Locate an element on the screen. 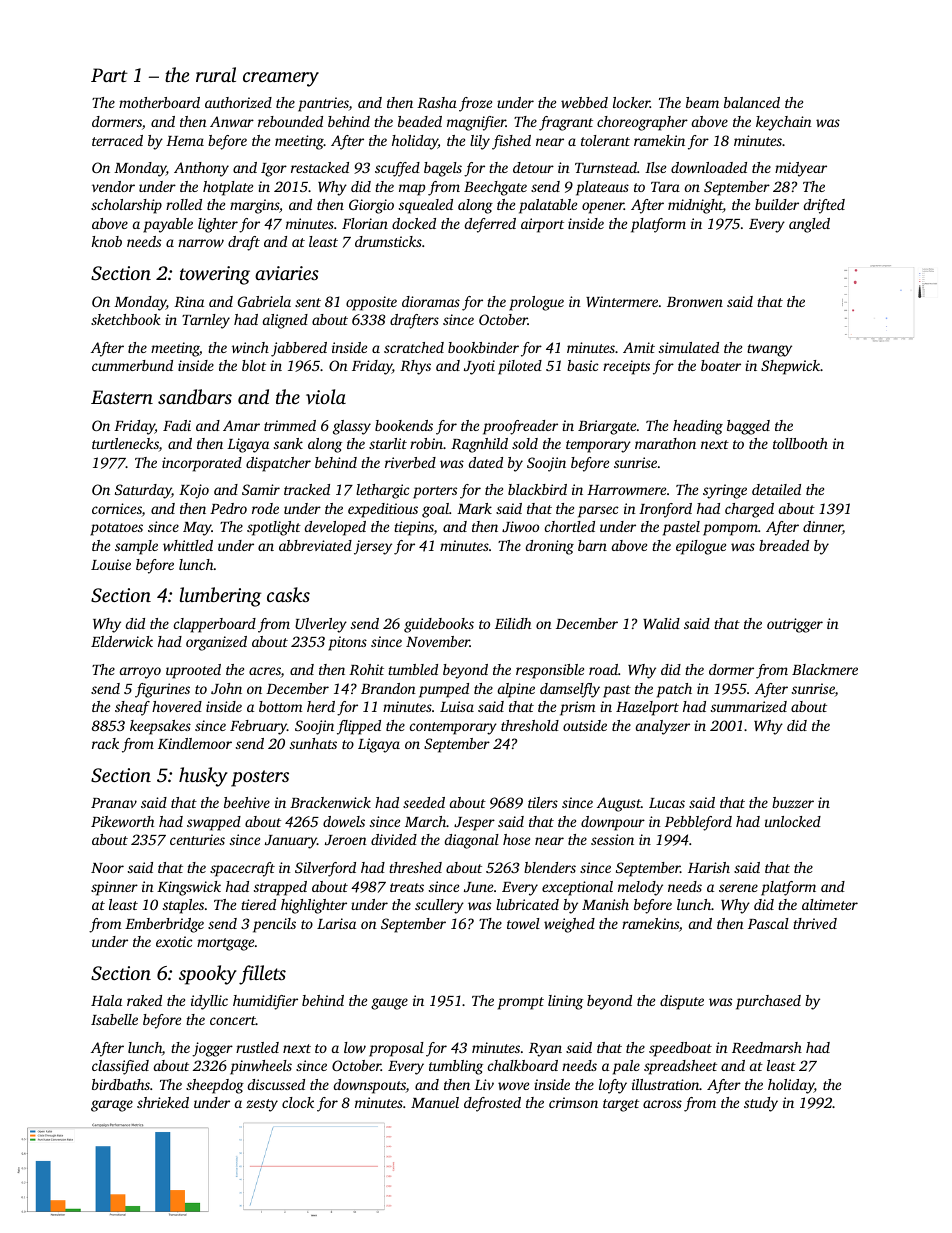 Image resolution: width=952 pixels, height=1233 pixels. Manuel is located at coordinates (435, 1102).
